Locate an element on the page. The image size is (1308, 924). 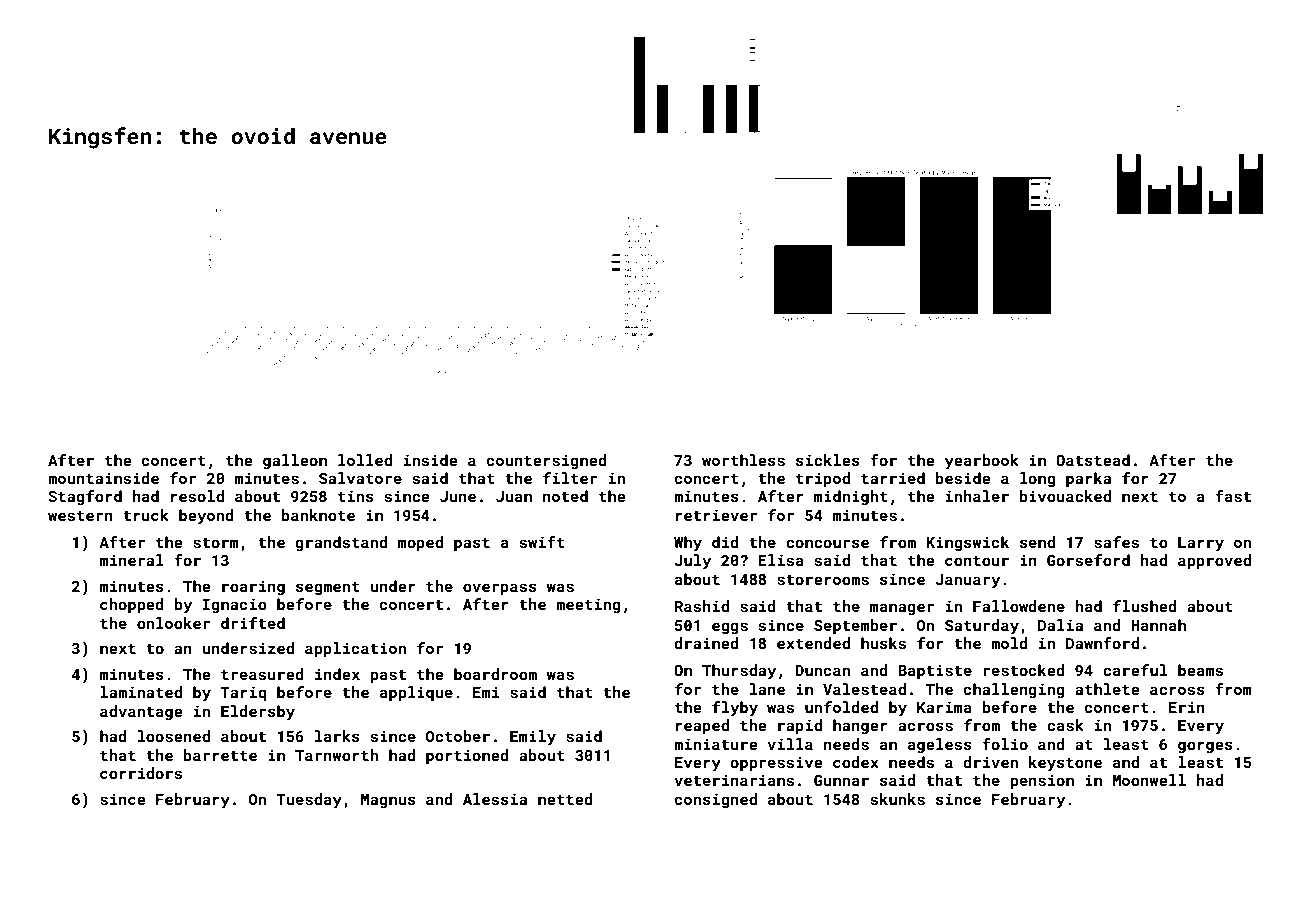
Fallowdene is located at coordinates (1019, 606).
